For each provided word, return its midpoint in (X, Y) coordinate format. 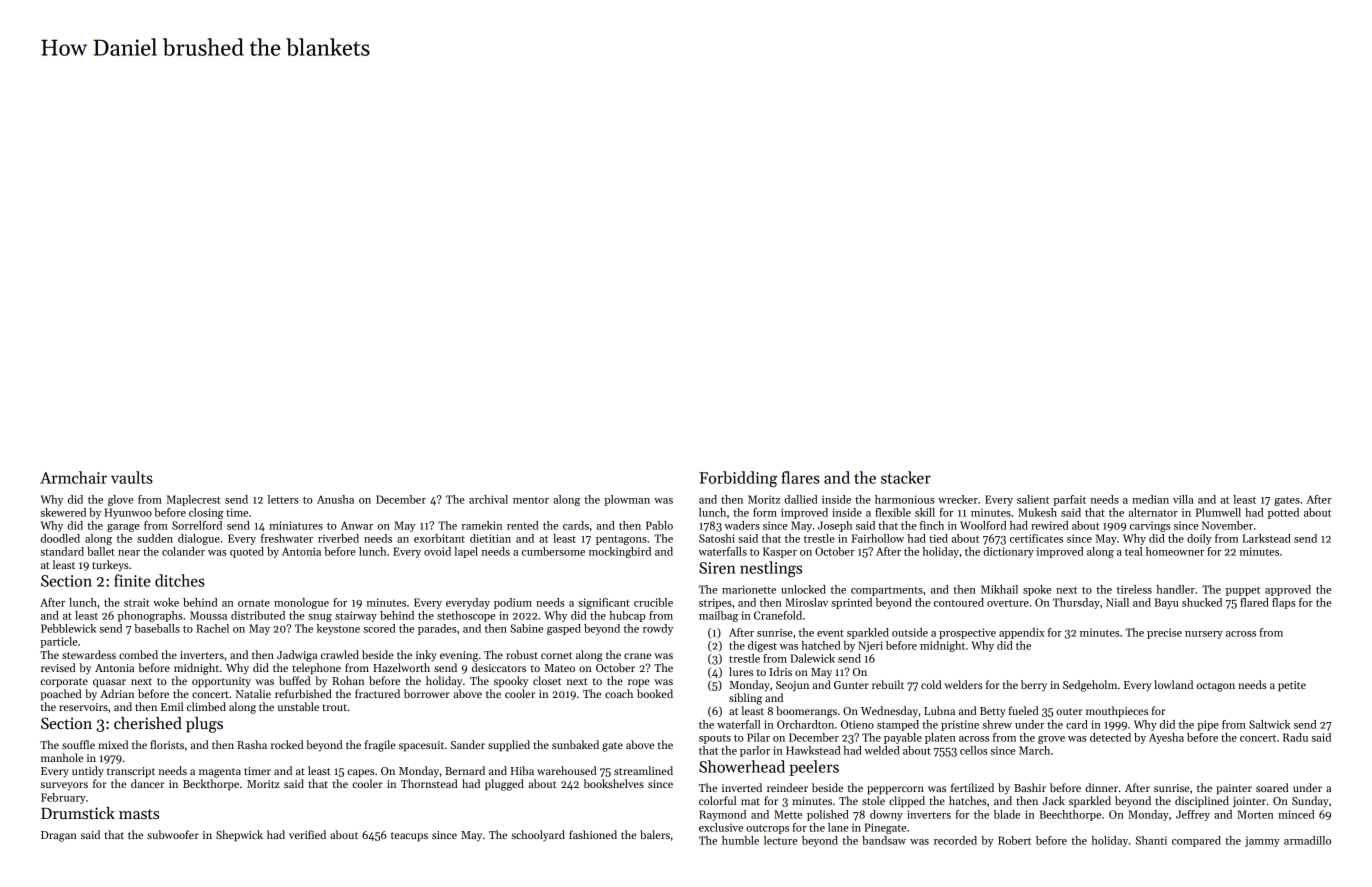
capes (361, 773)
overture (1008, 603)
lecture (781, 840)
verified (307, 834)
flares (800, 477)
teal (1133, 551)
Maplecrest (194, 500)
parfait (1069, 500)
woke (166, 602)
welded (882, 750)
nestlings (771, 569)
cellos (973, 750)
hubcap (627, 616)
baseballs (157, 628)
